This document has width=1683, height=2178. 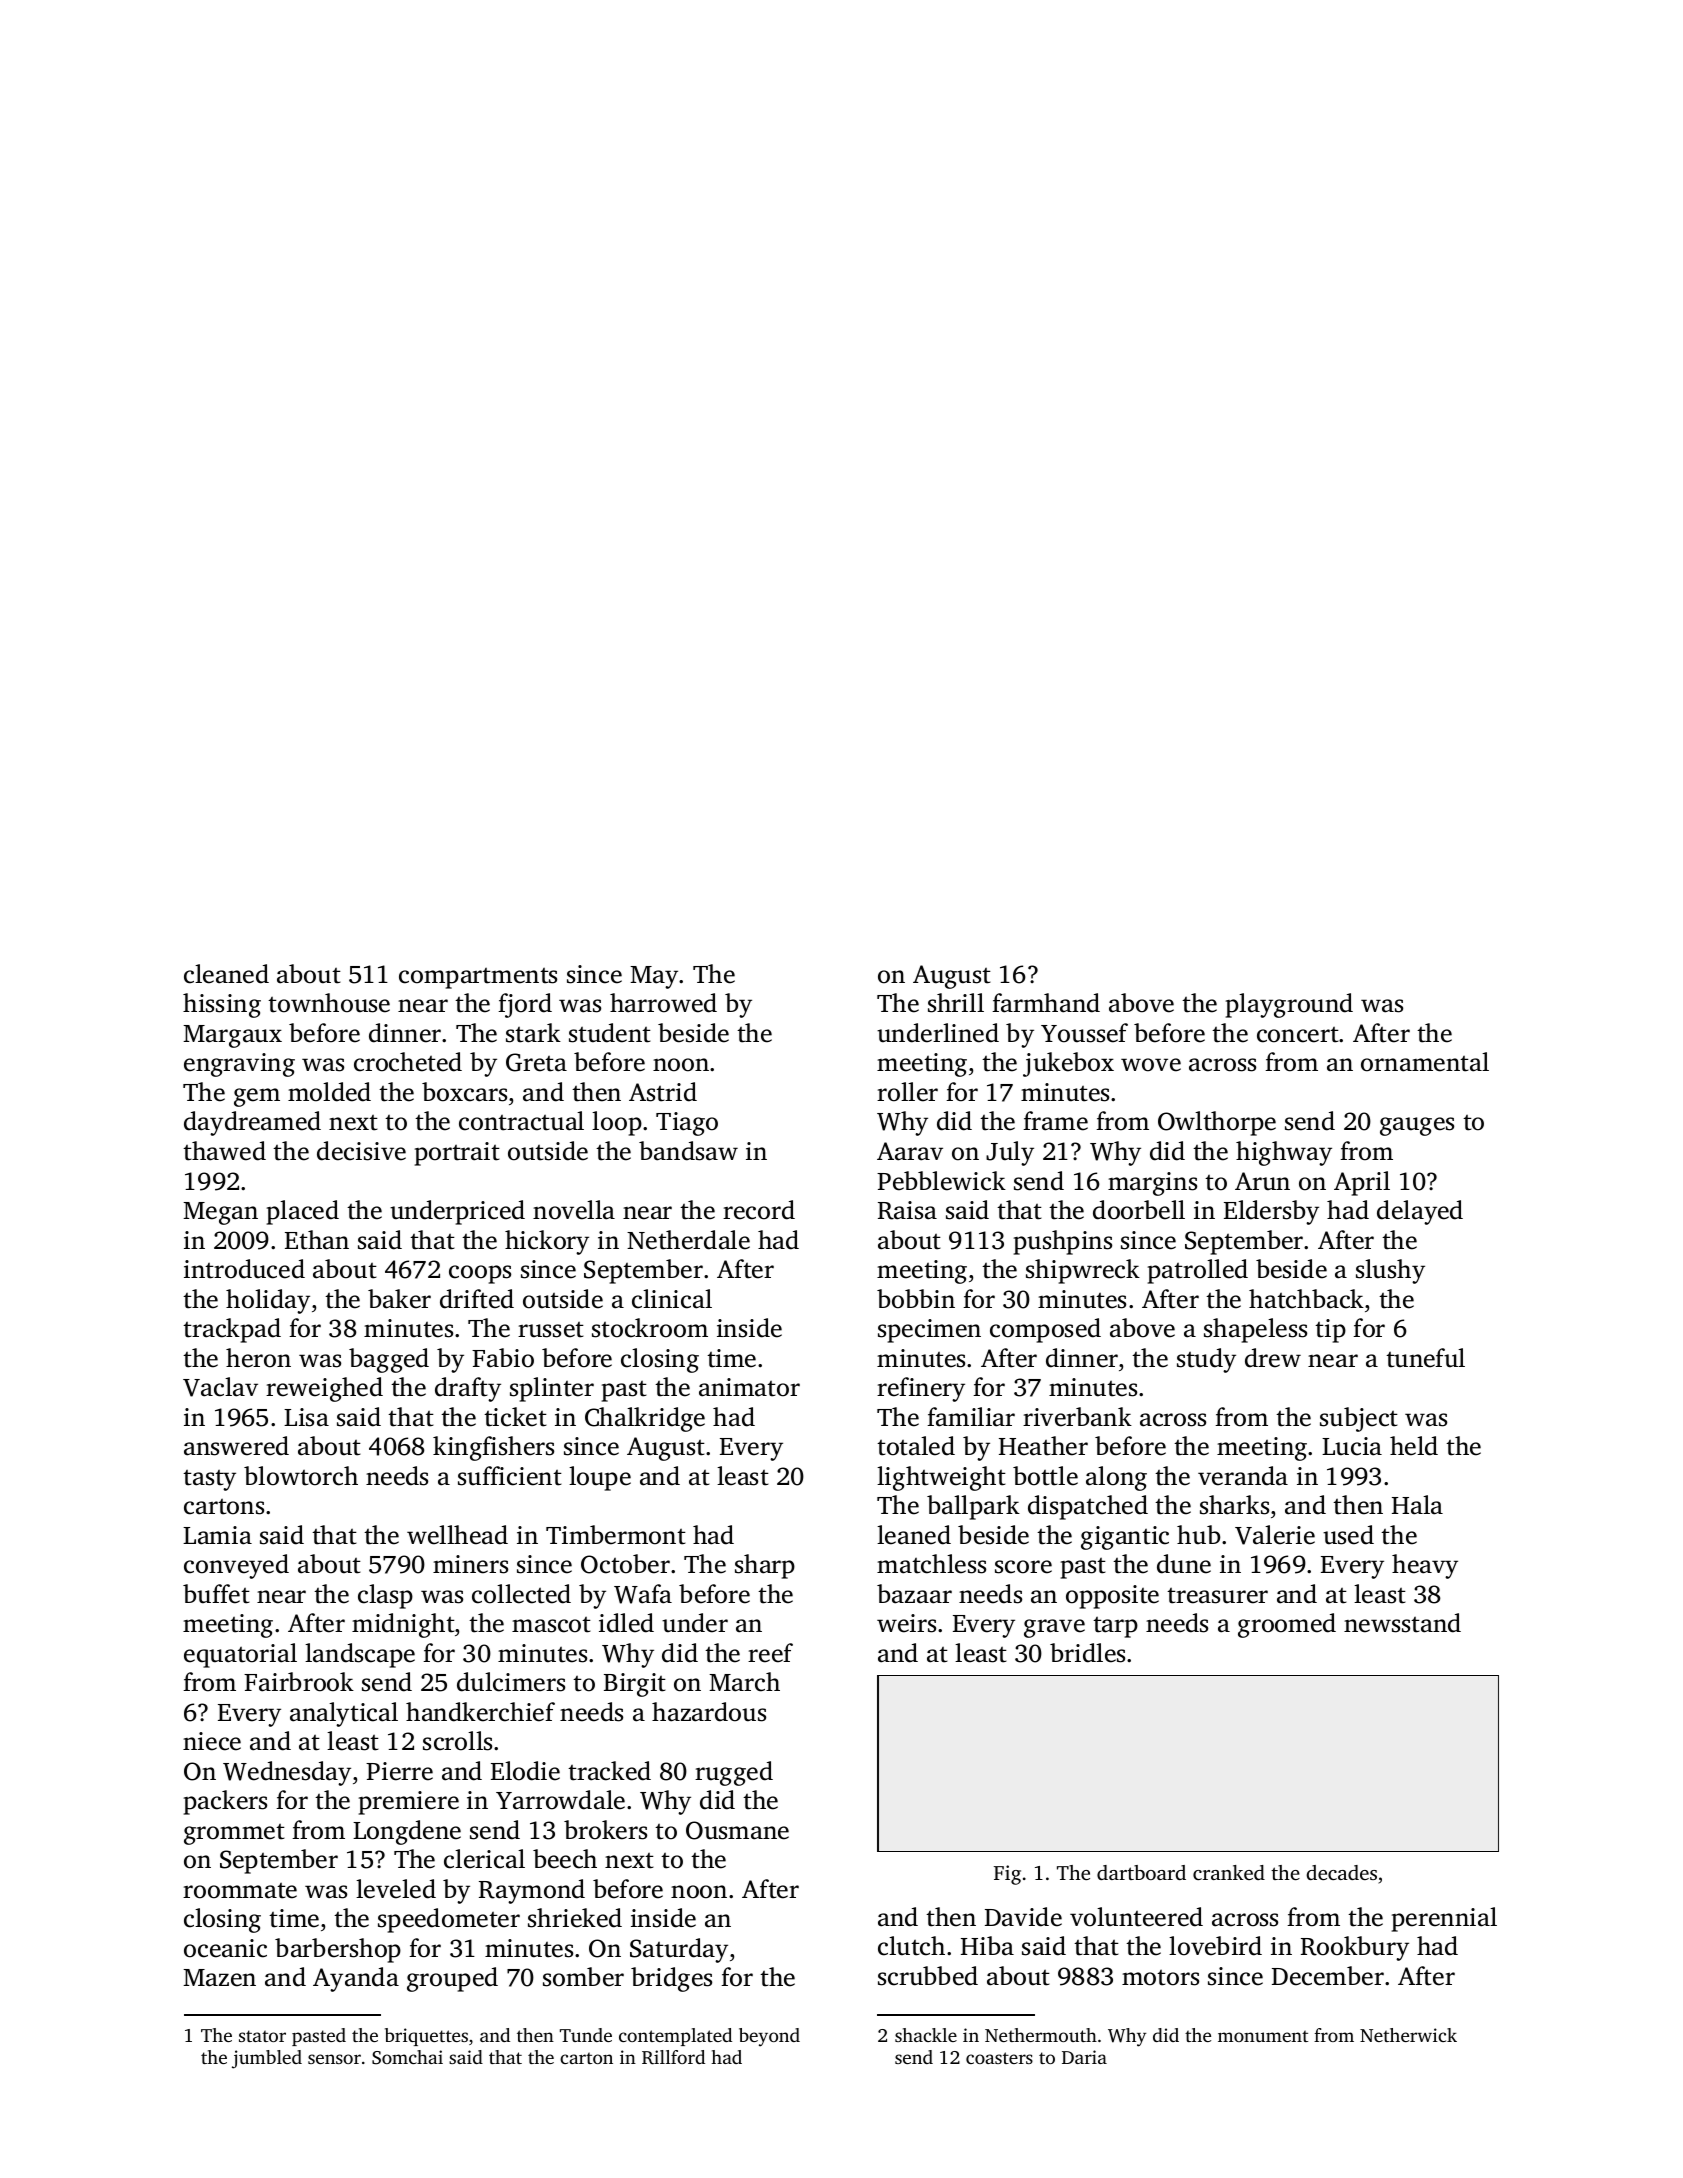 What do you see at coordinates (575, 1918) in the document?
I see `shrieked` at bounding box center [575, 1918].
